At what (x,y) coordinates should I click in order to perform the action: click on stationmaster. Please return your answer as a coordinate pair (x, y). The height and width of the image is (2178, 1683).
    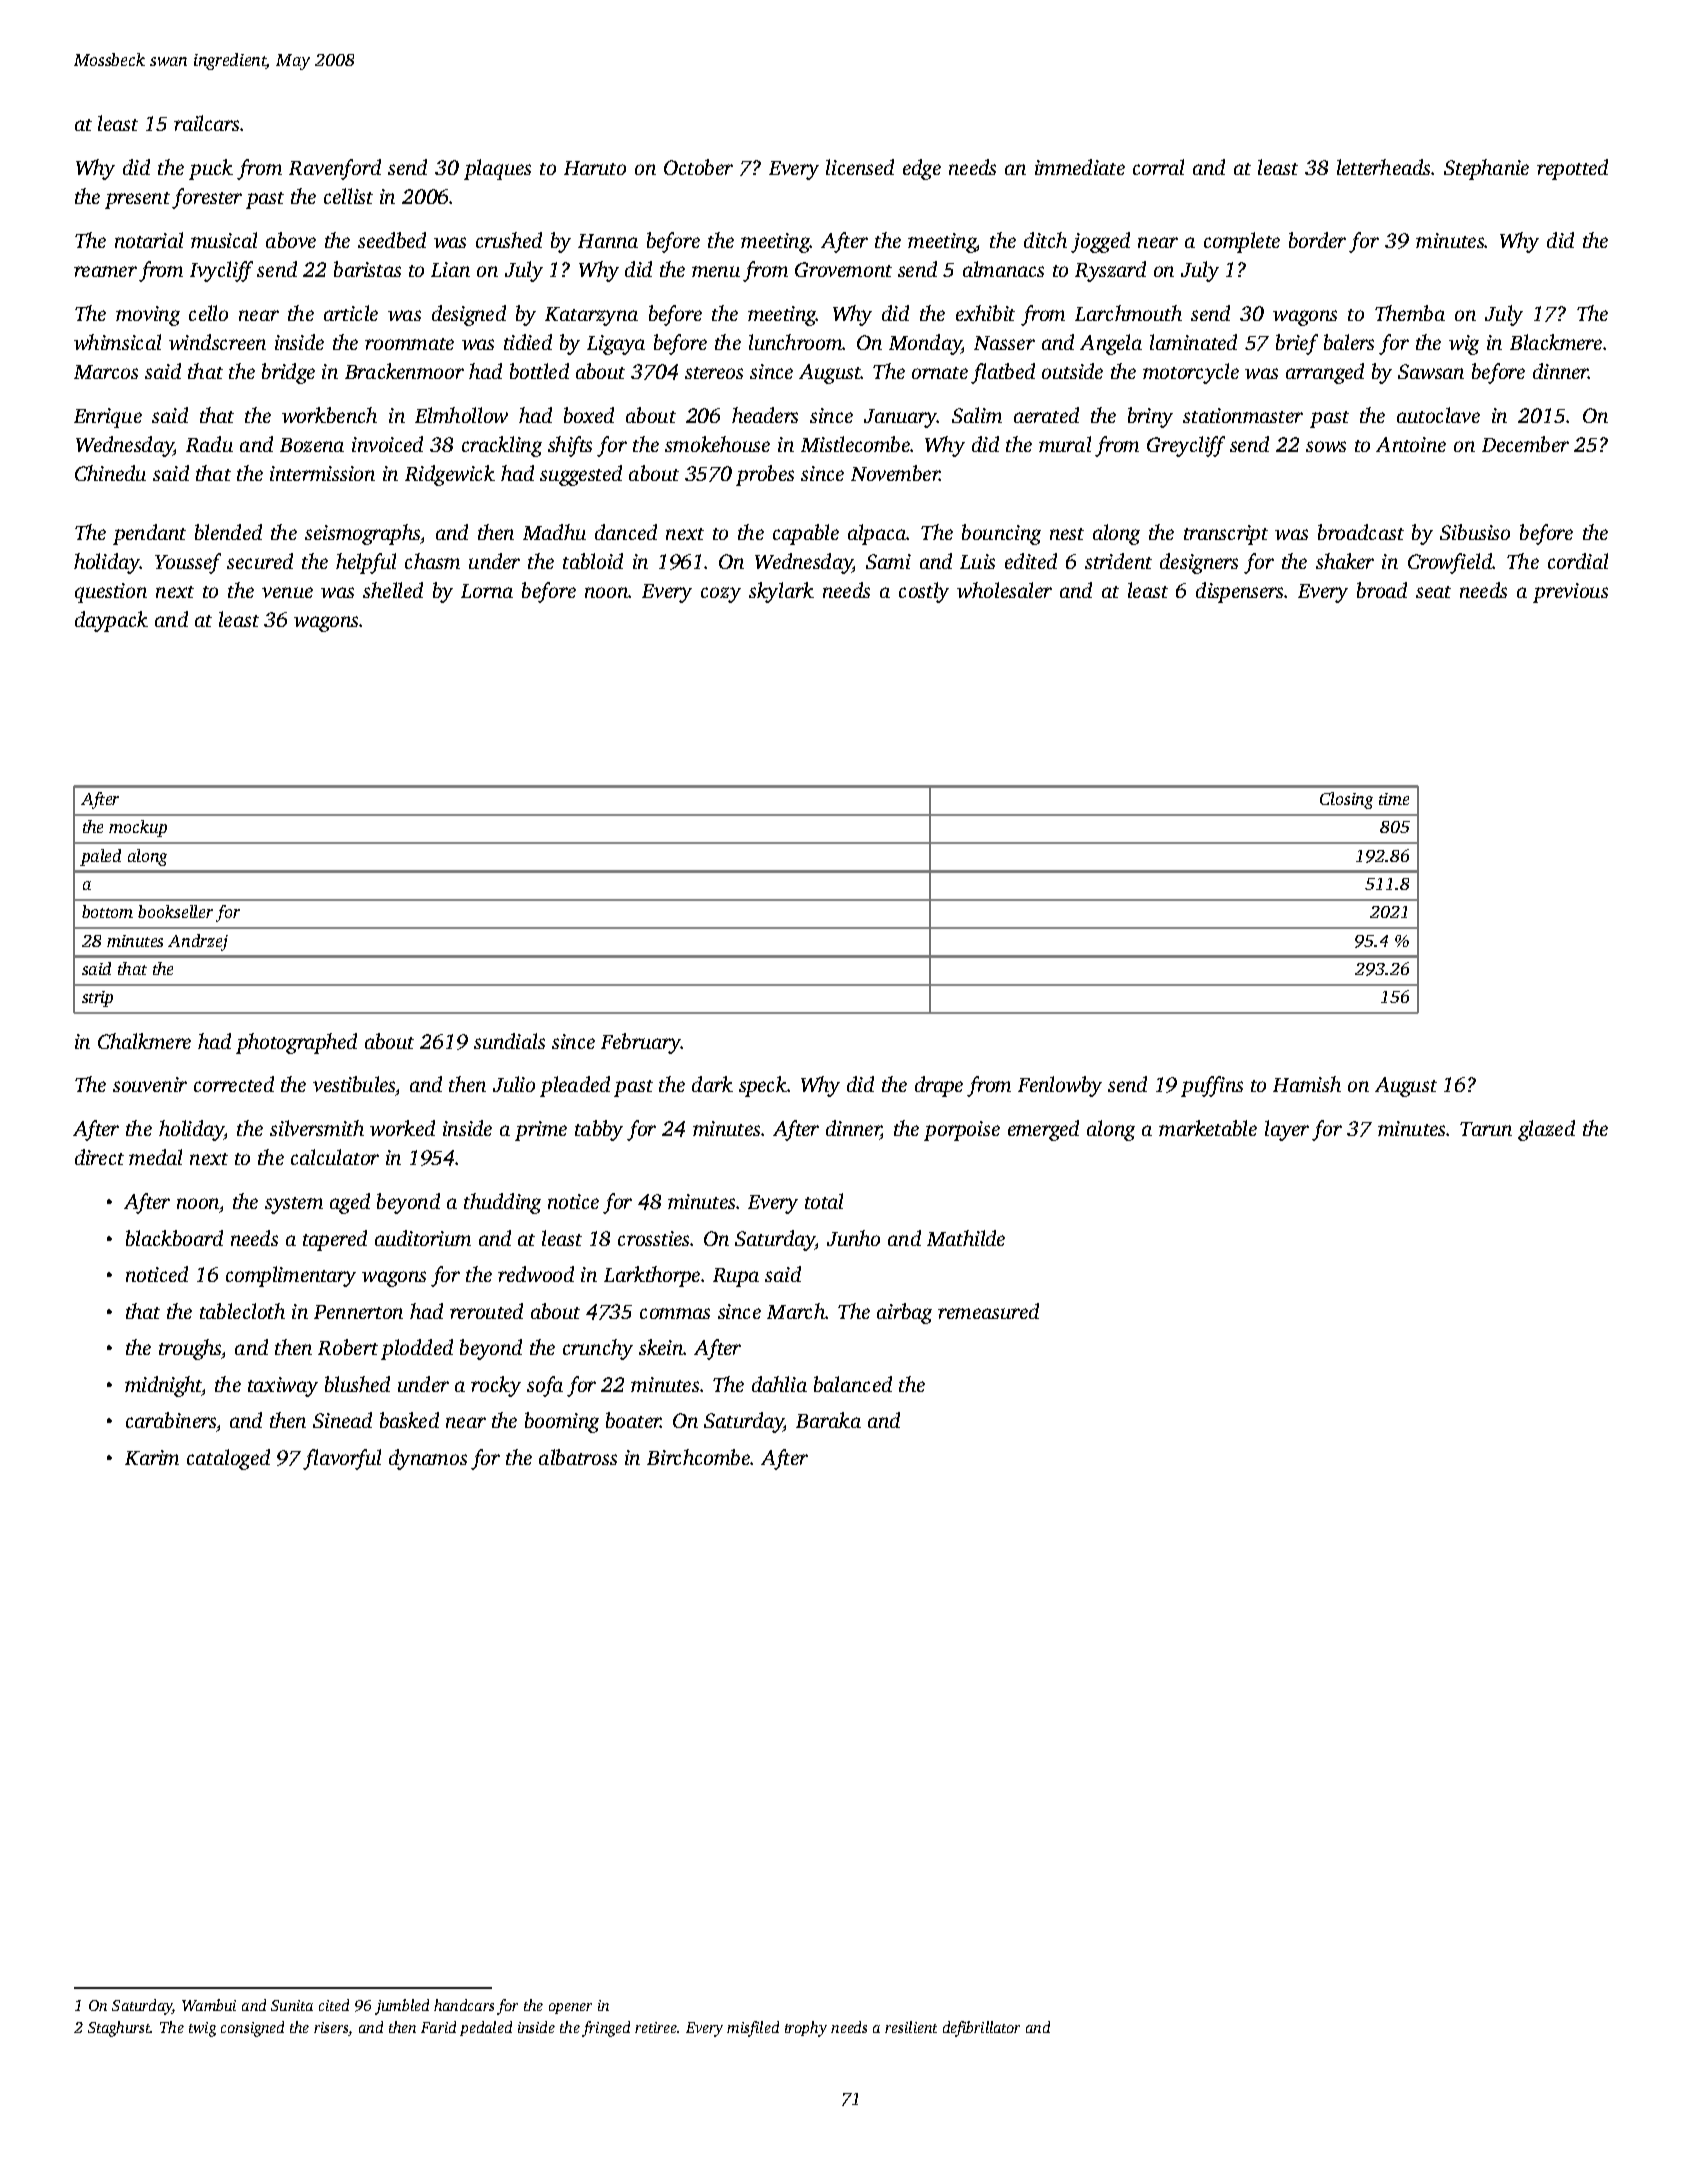
    Looking at the image, I should click on (1243, 415).
